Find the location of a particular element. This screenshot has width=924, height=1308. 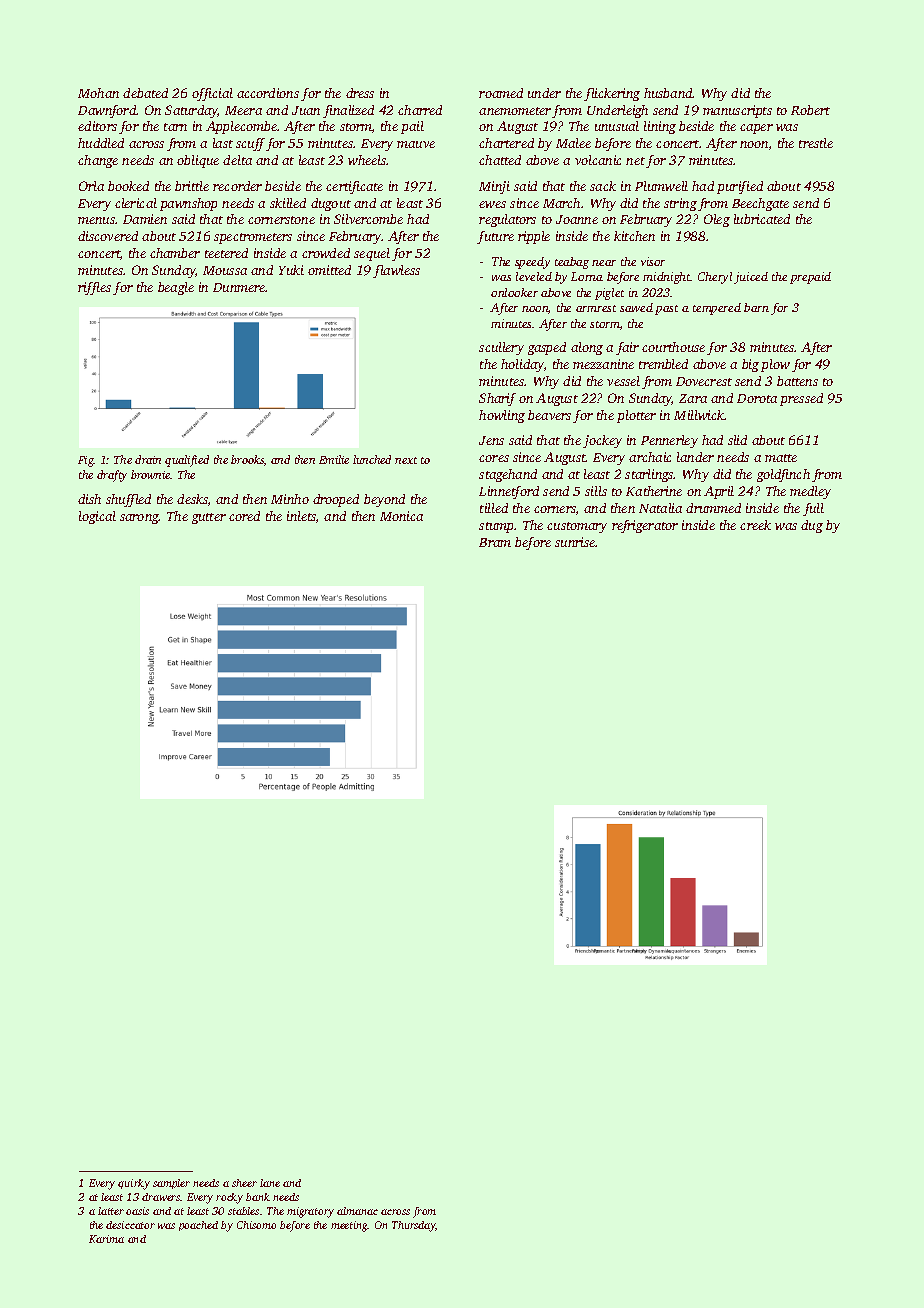

onlooker is located at coordinates (514, 292).
